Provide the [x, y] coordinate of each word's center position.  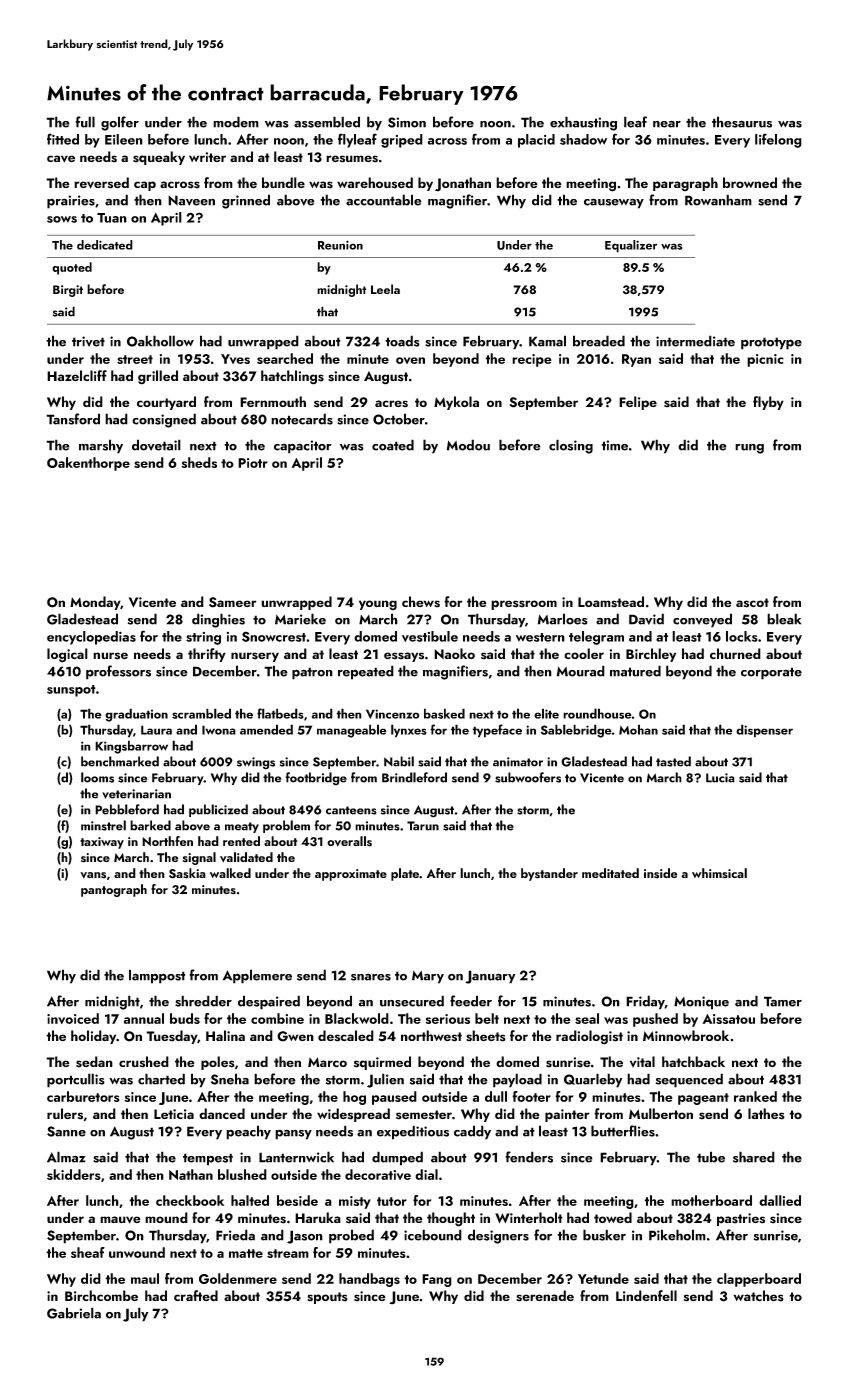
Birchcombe [101, 1295]
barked [150, 825]
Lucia [720, 778]
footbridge [316, 779]
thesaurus [742, 122]
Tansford [73, 419]
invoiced [73, 1018]
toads [402, 341]
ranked [755, 1096]
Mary [428, 977]
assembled [327, 122]
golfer [120, 123]
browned [750, 182]
